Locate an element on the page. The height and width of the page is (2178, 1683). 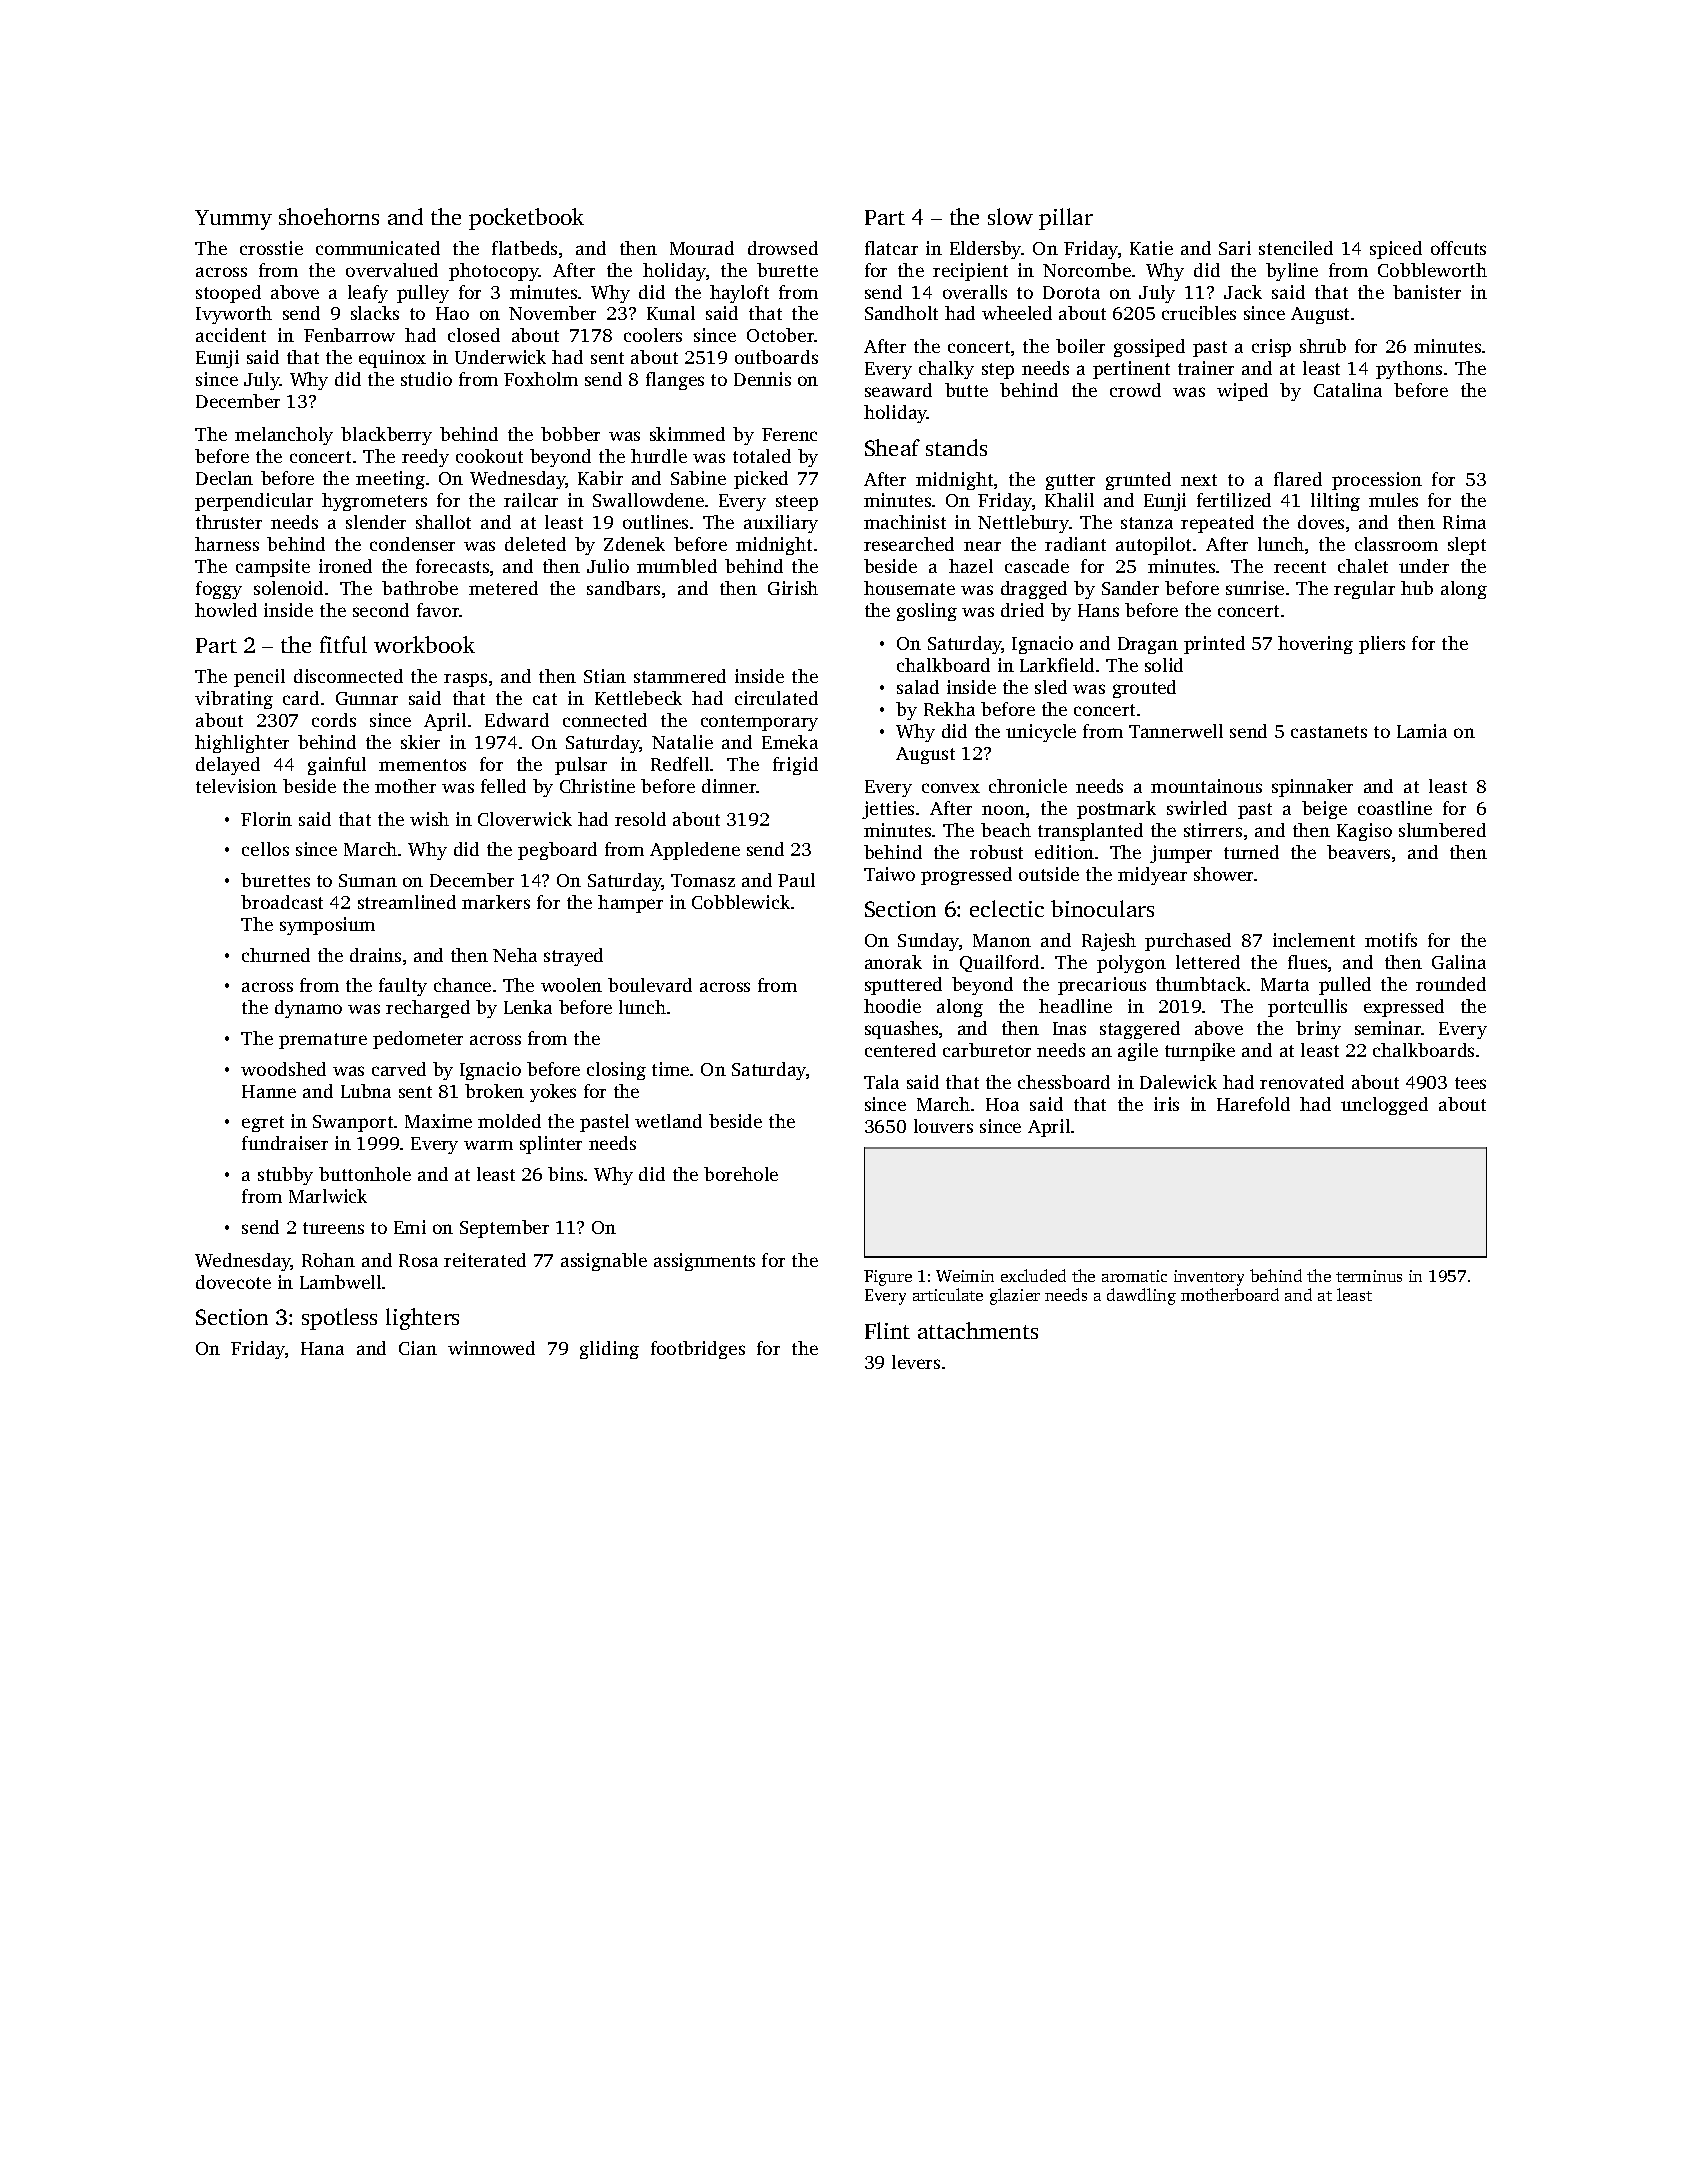
procession is located at coordinates (1377, 481).
